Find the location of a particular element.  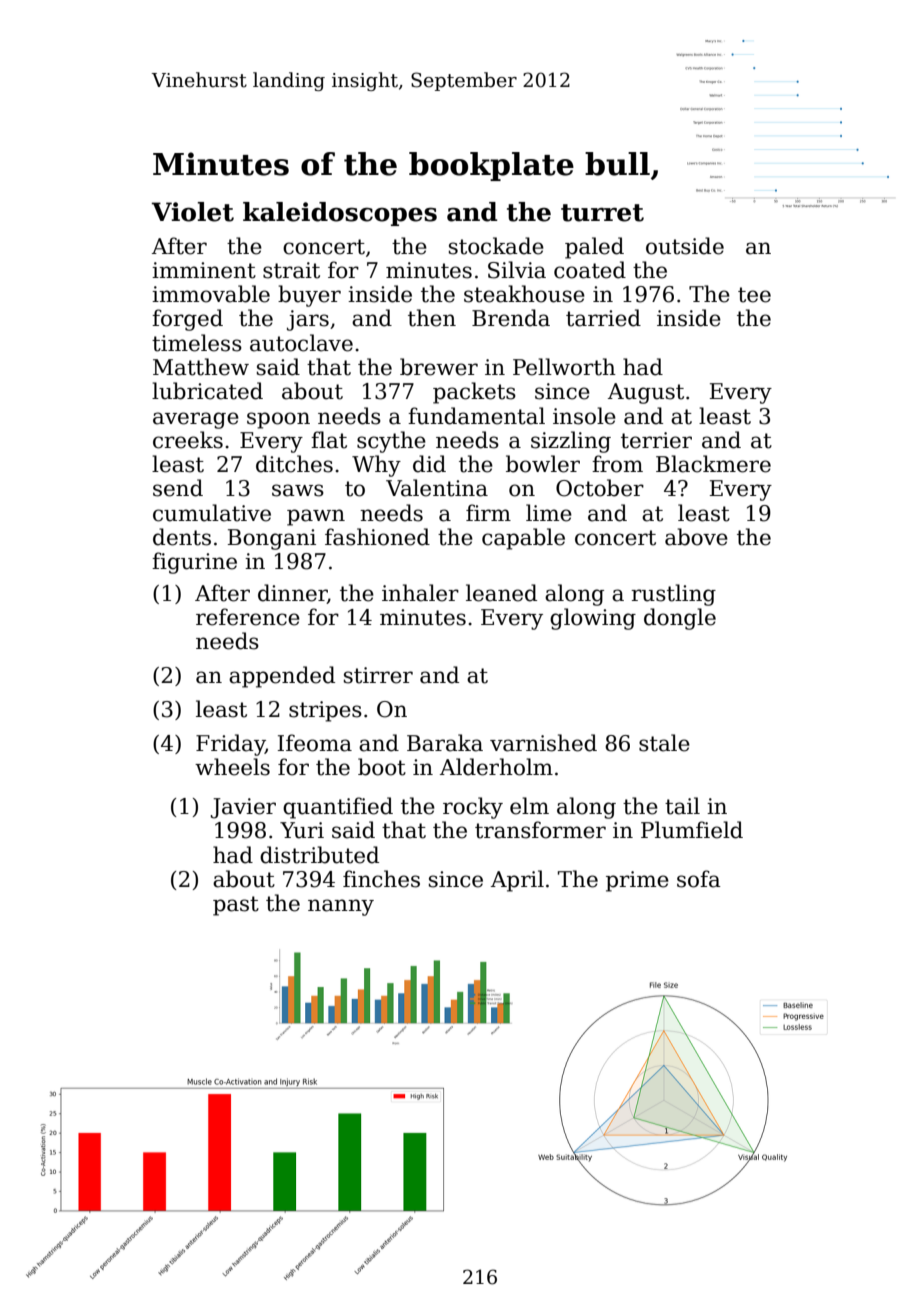

kaleidoscopes is located at coordinates (340, 214).
